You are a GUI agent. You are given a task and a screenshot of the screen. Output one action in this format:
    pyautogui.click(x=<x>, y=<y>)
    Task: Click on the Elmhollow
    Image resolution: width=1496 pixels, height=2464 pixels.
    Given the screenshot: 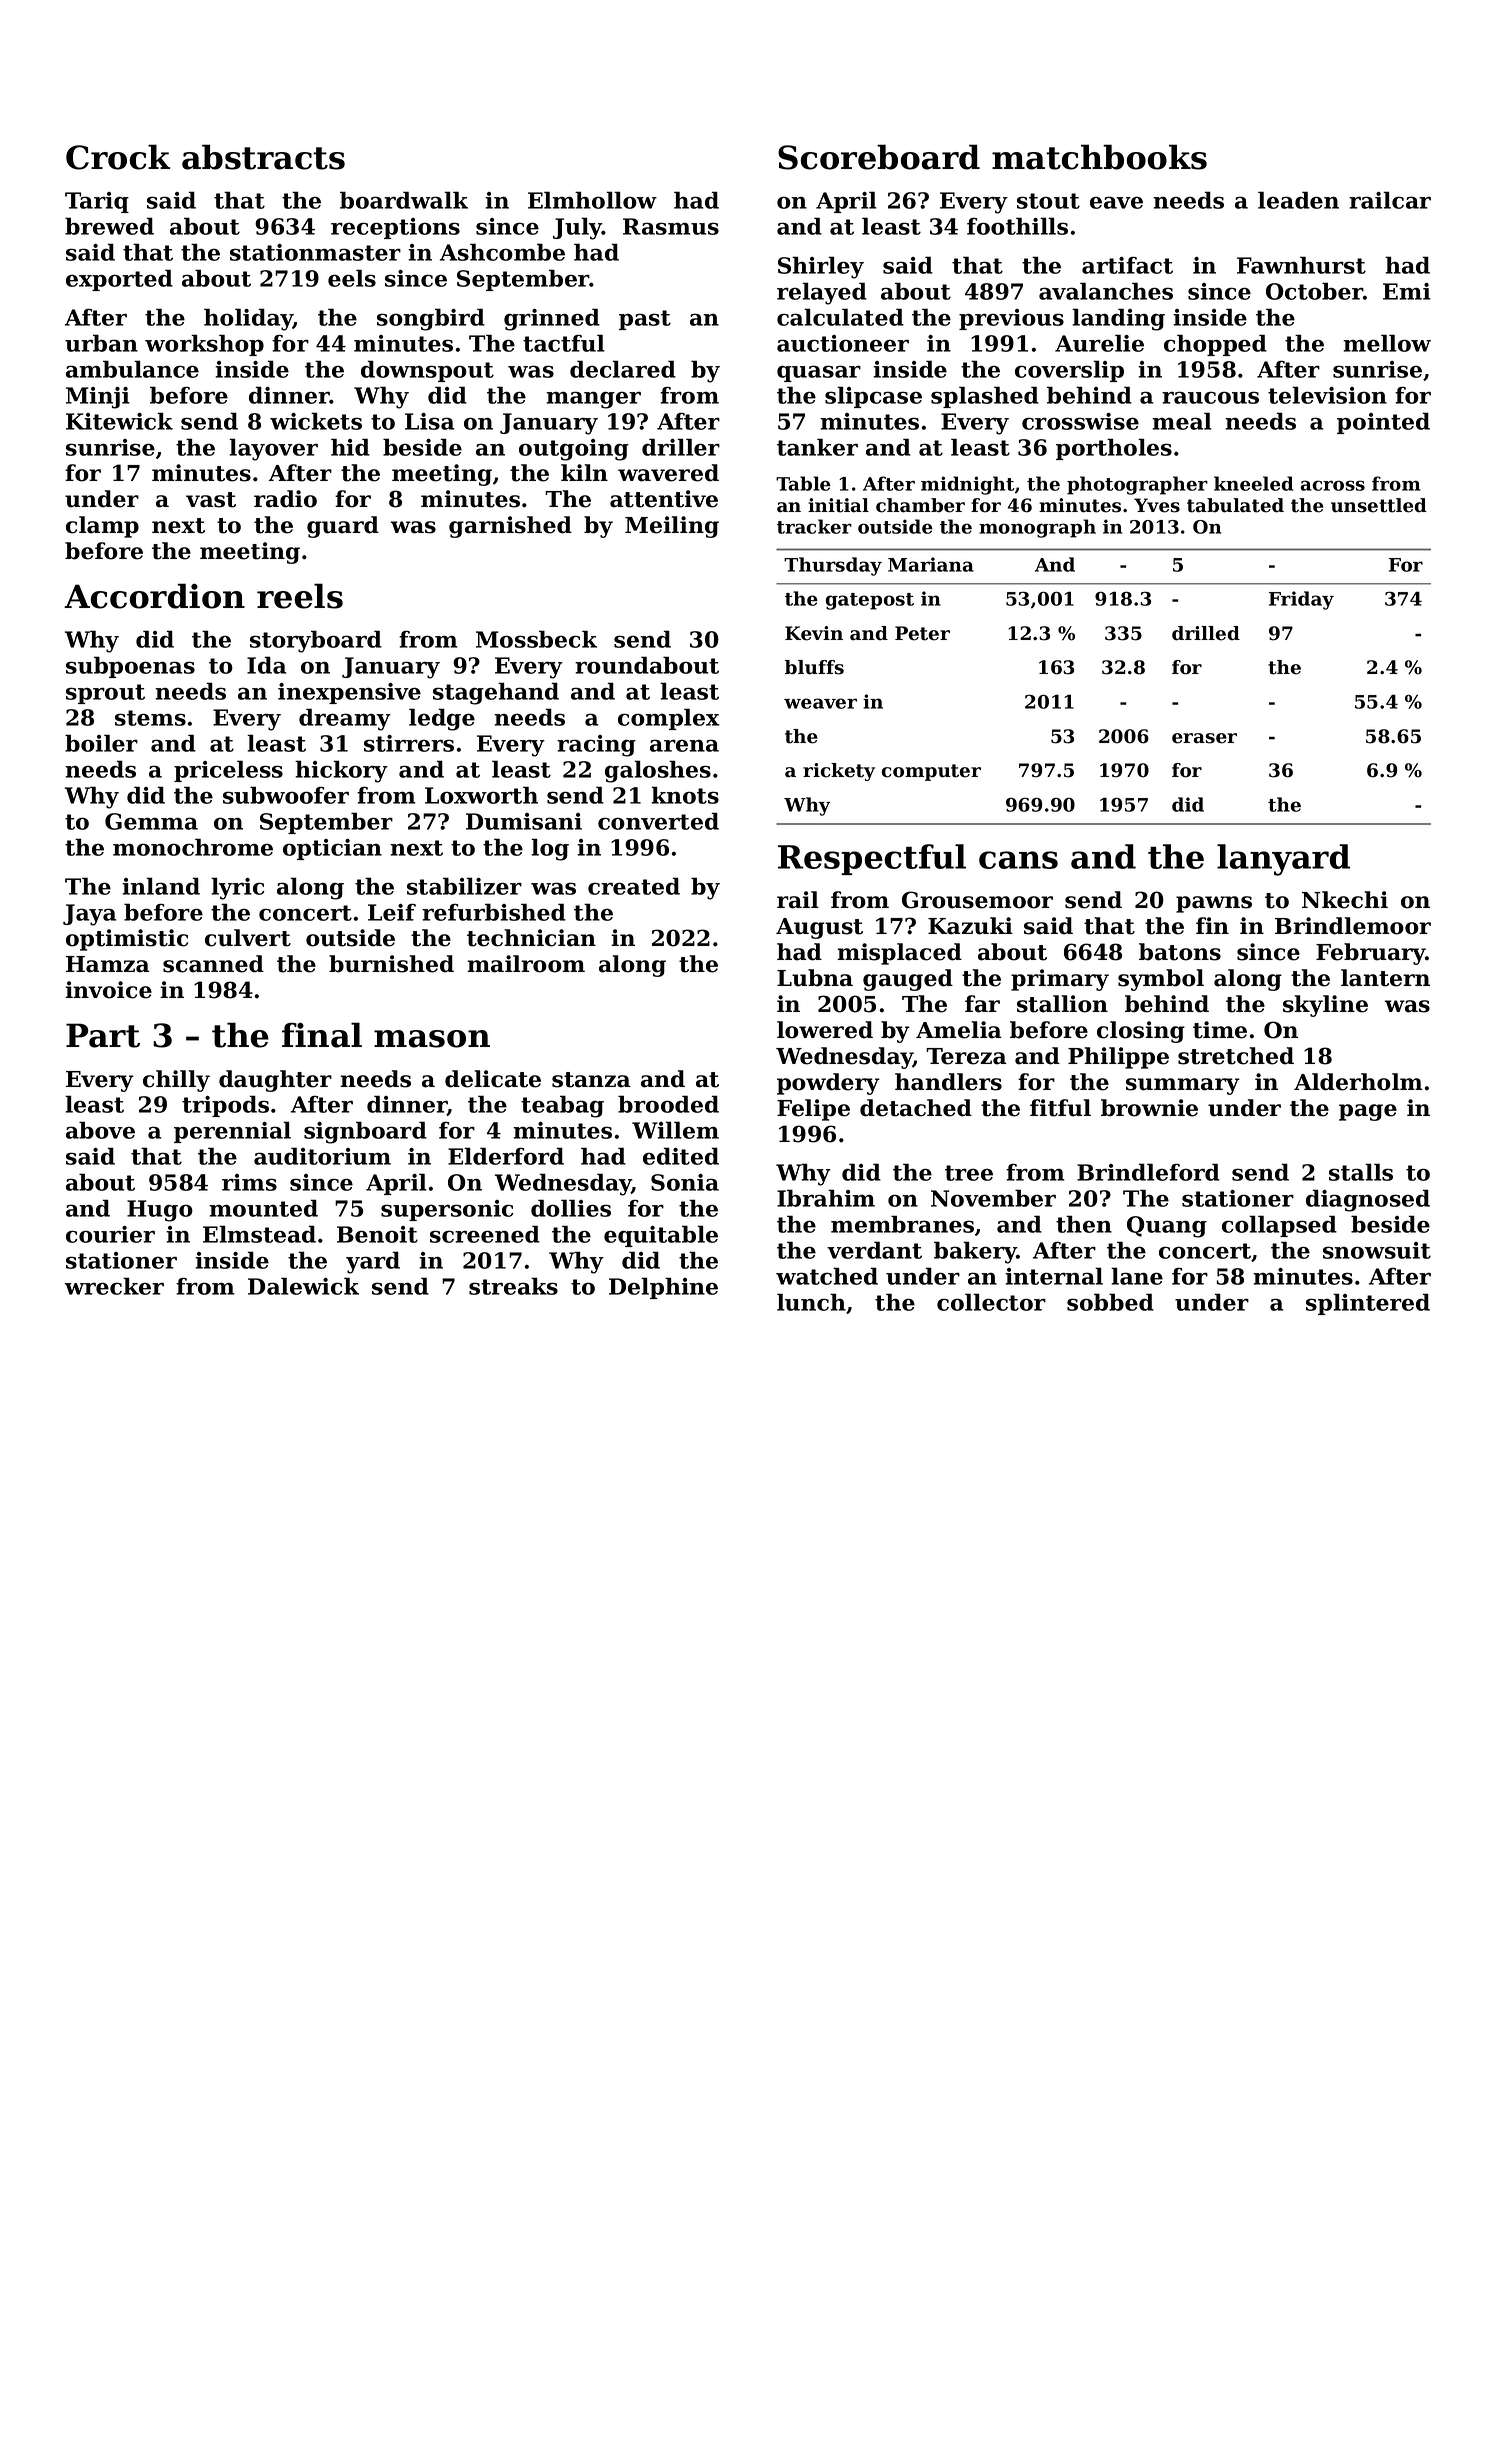 What is the action you would take?
    pyautogui.click(x=592, y=200)
